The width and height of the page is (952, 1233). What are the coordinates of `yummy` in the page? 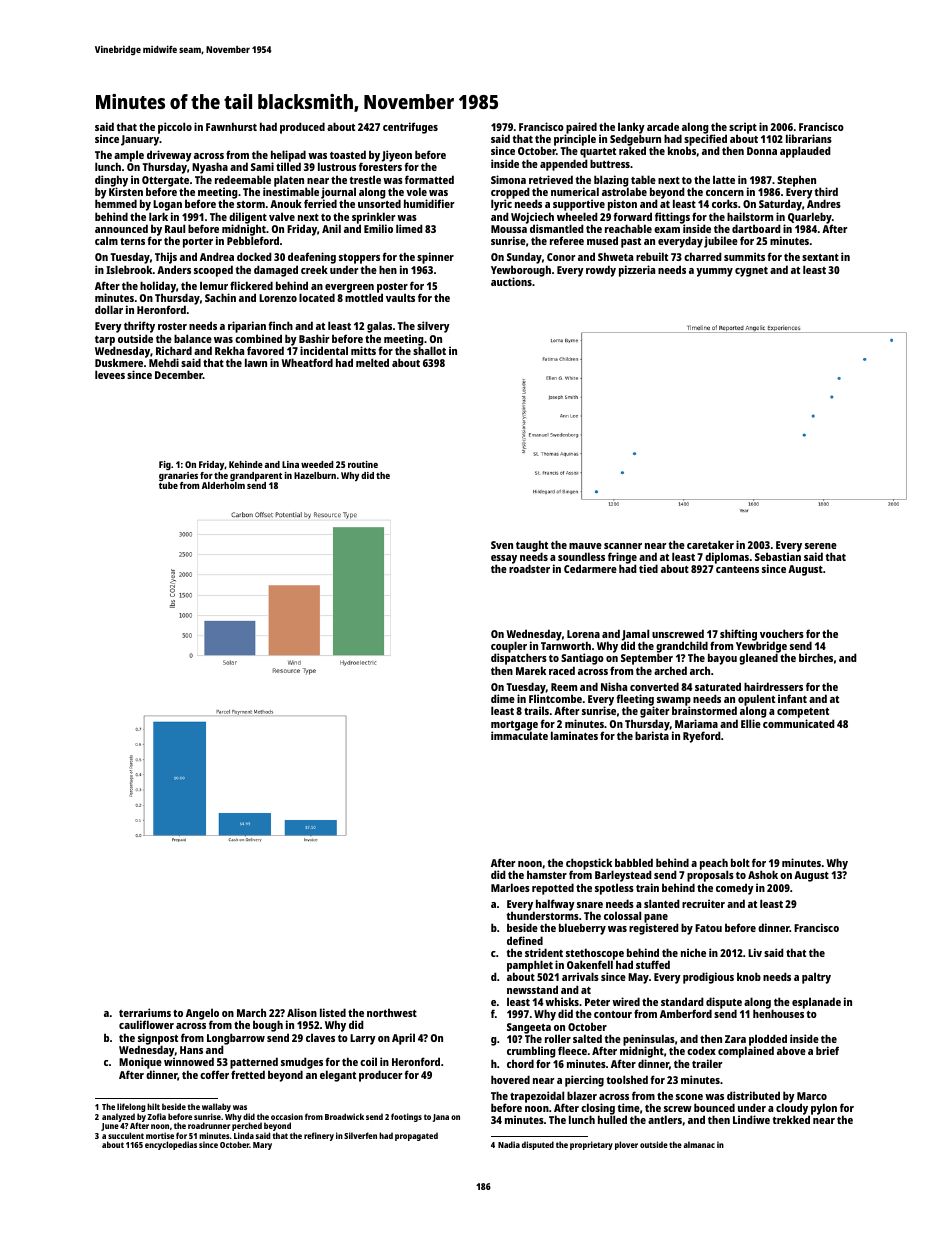 It's located at (714, 272).
